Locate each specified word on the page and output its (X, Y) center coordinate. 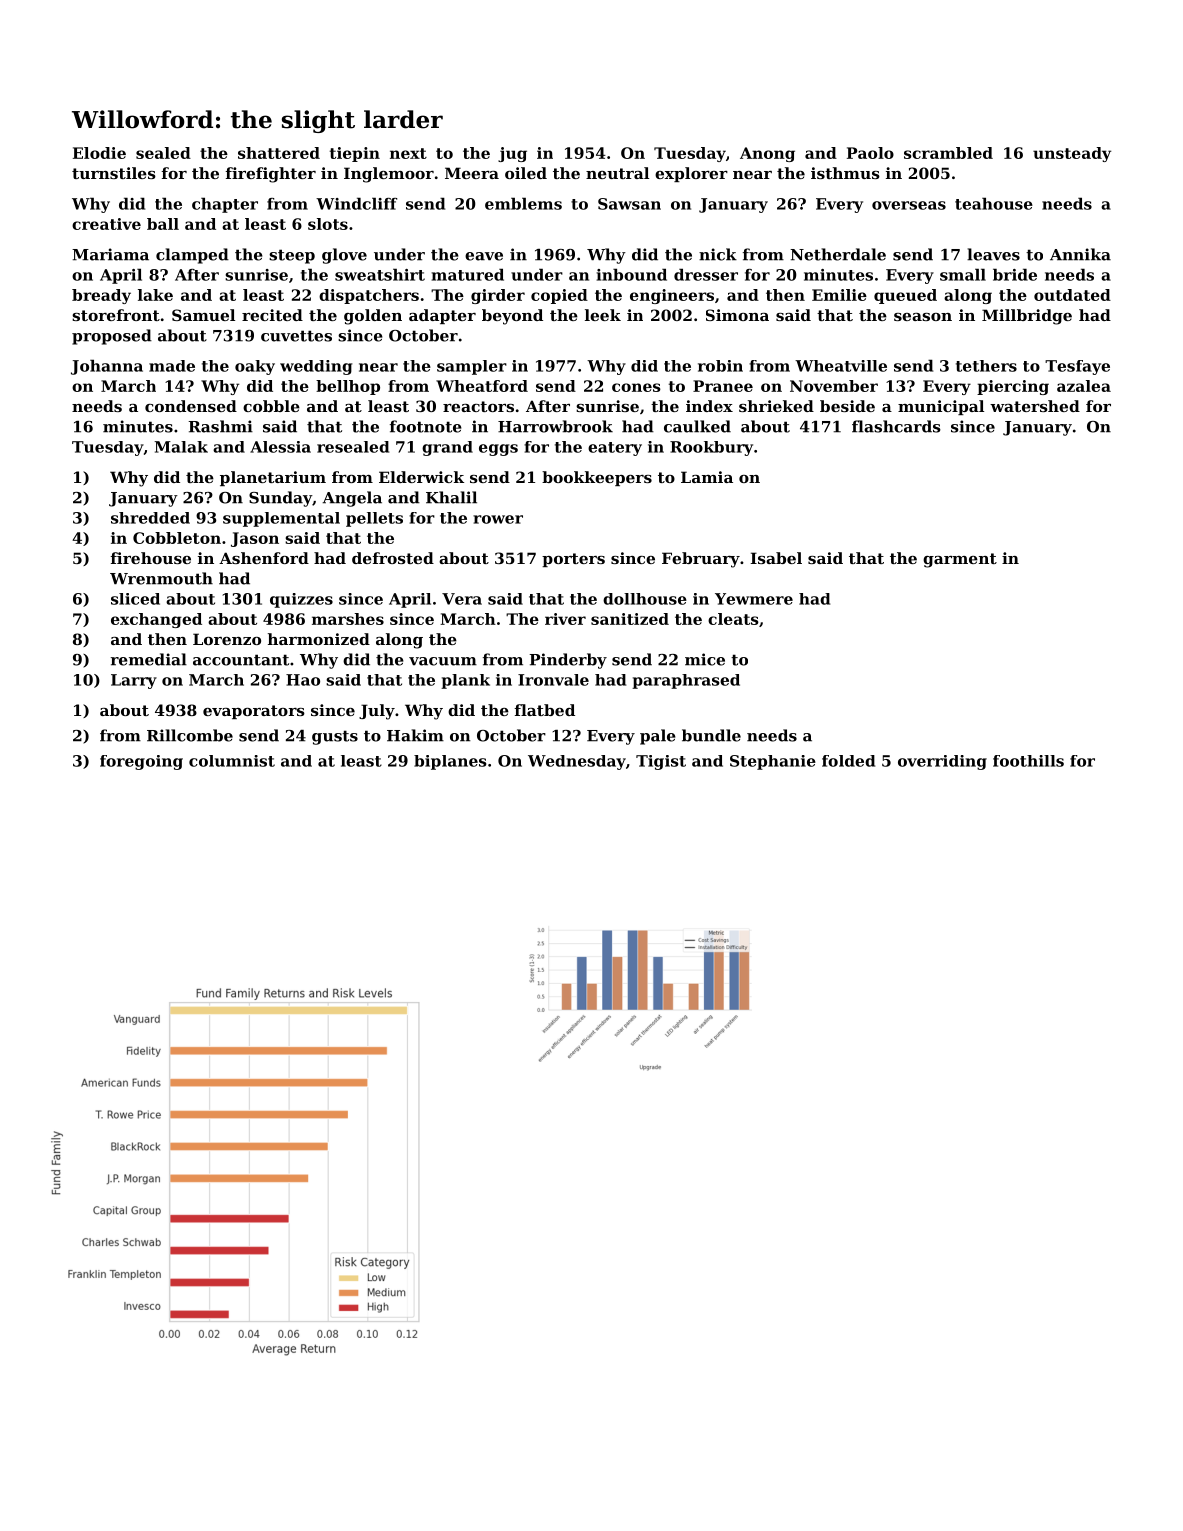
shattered (279, 153)
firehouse (150, 558)
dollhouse (645, 599)
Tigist (661, 762)
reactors (478, 406)
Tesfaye (1077, 367)
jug (512, 154)
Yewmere (754, 599)
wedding (316, 367)
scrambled (948, 153)
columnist (232, 761)
